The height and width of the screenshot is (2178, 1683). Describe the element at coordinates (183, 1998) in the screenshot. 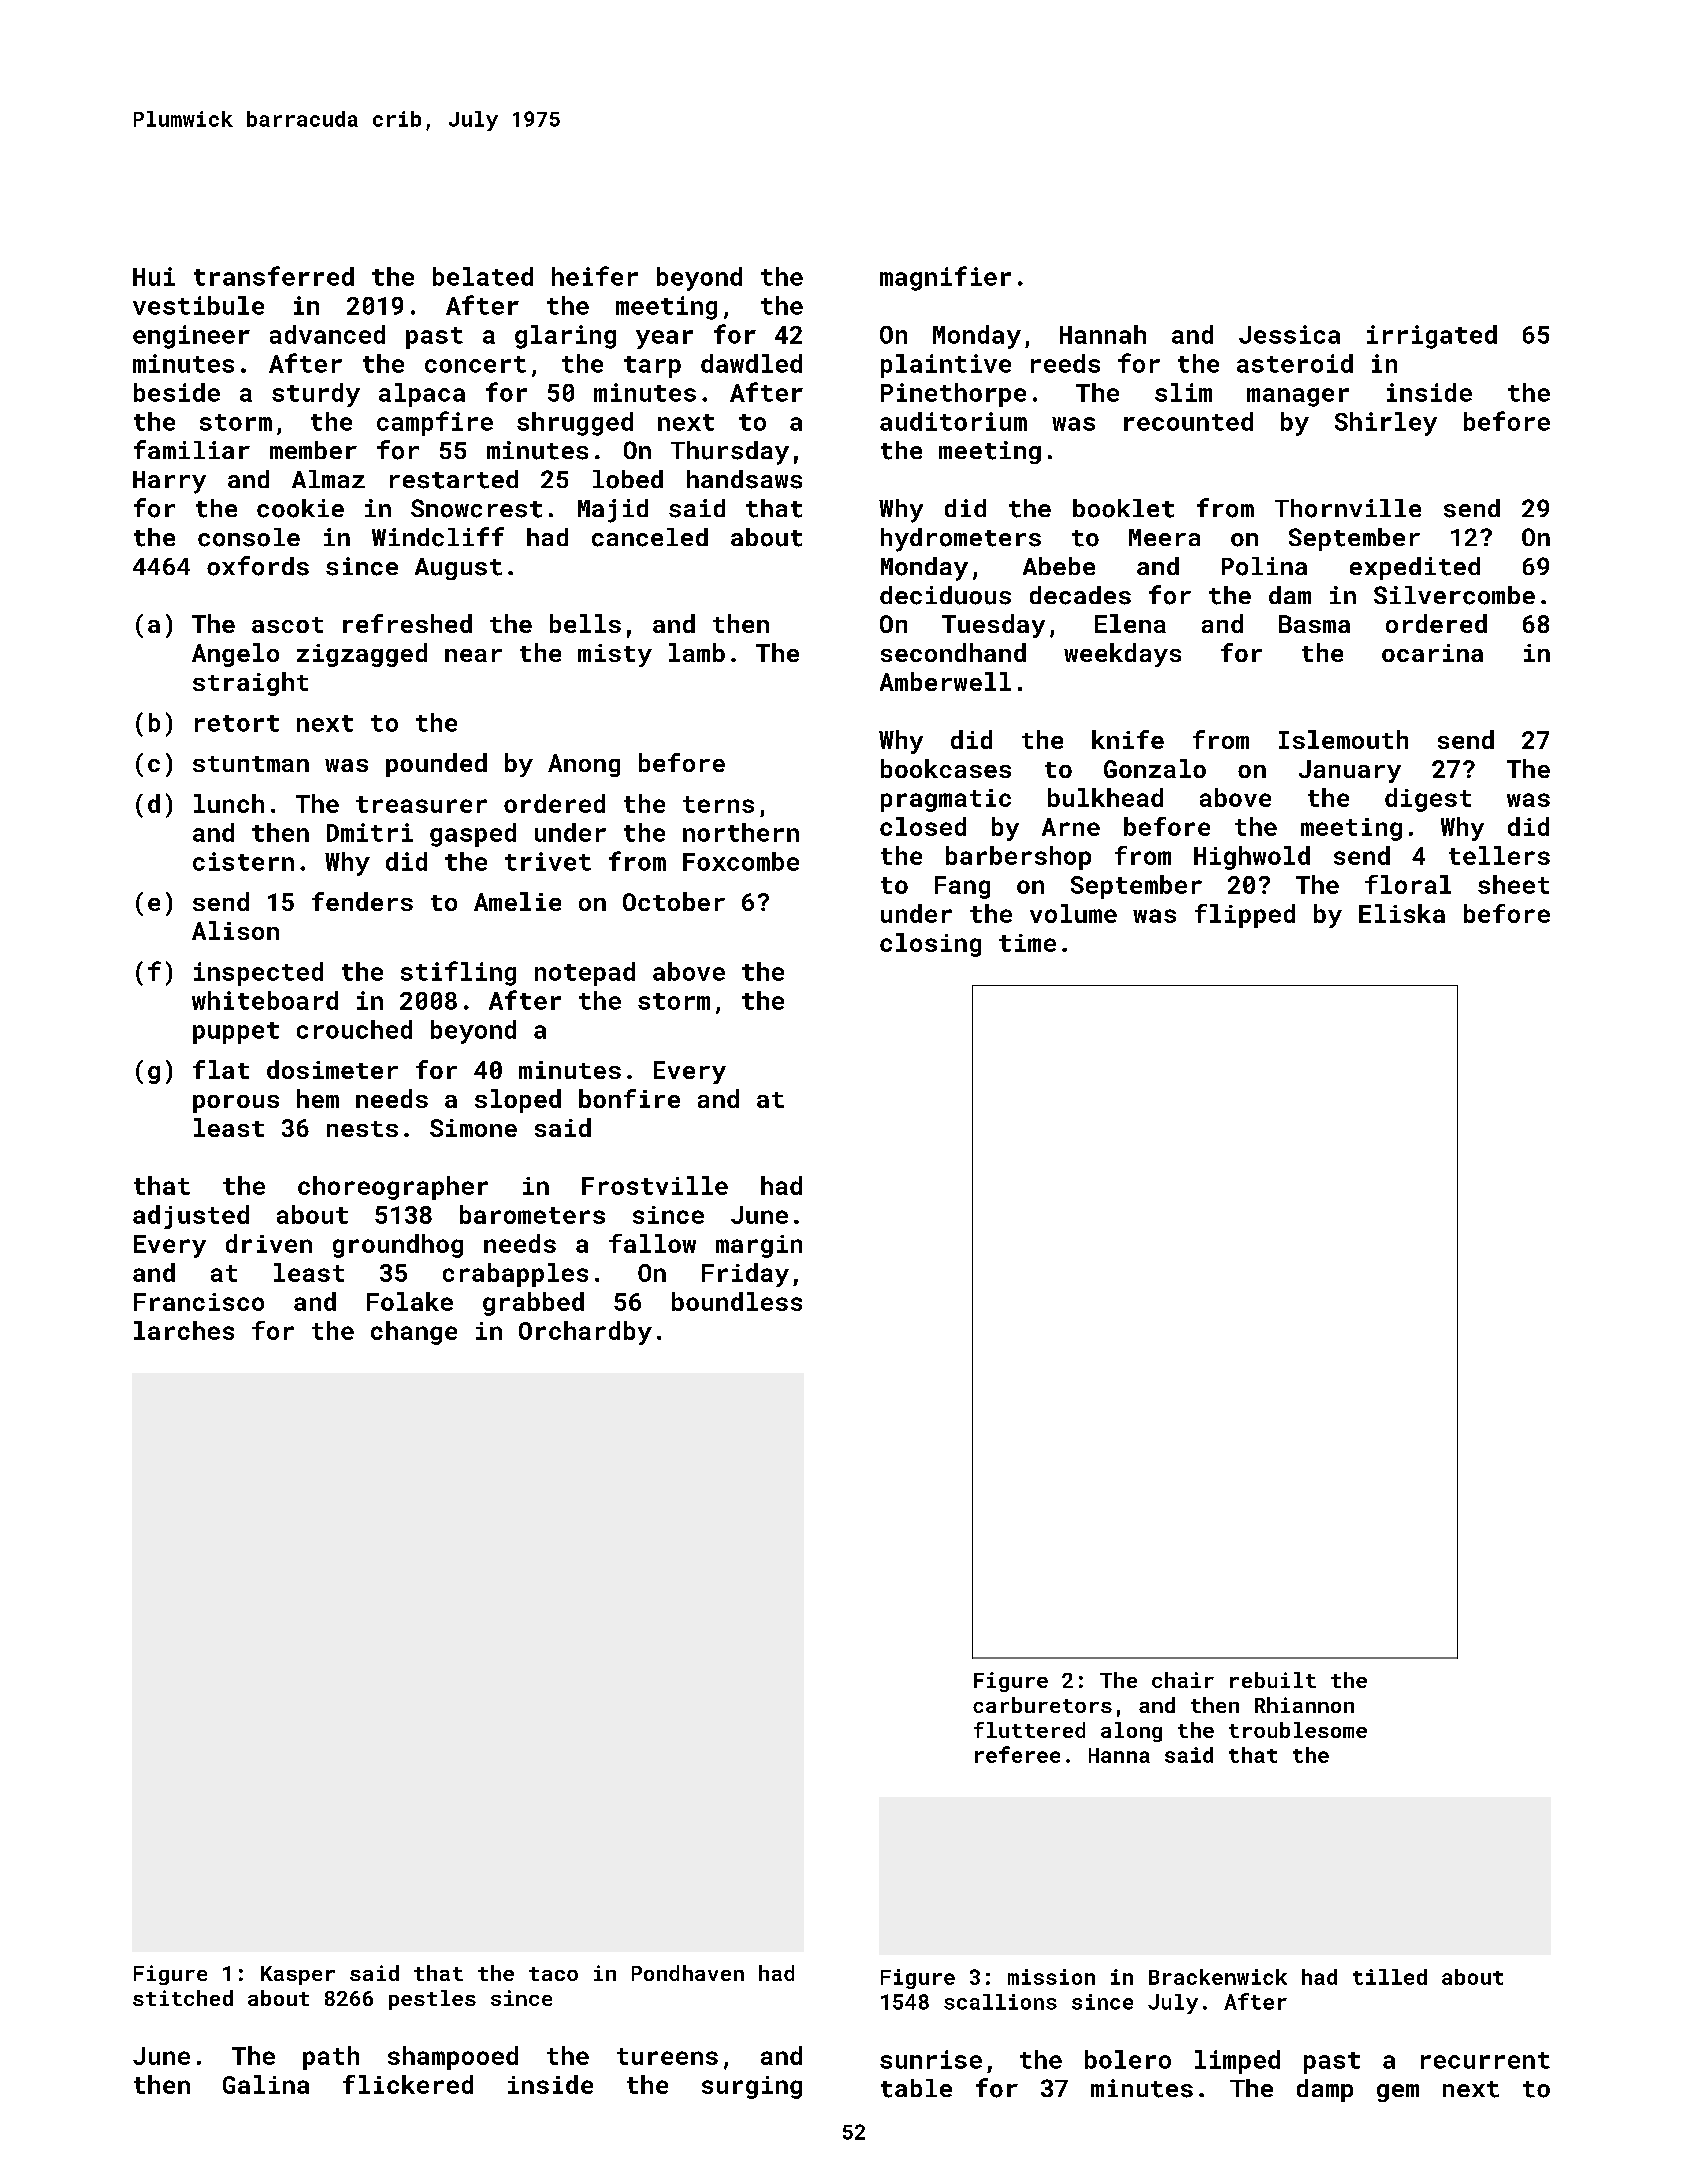

I see `stitched` at that location.
